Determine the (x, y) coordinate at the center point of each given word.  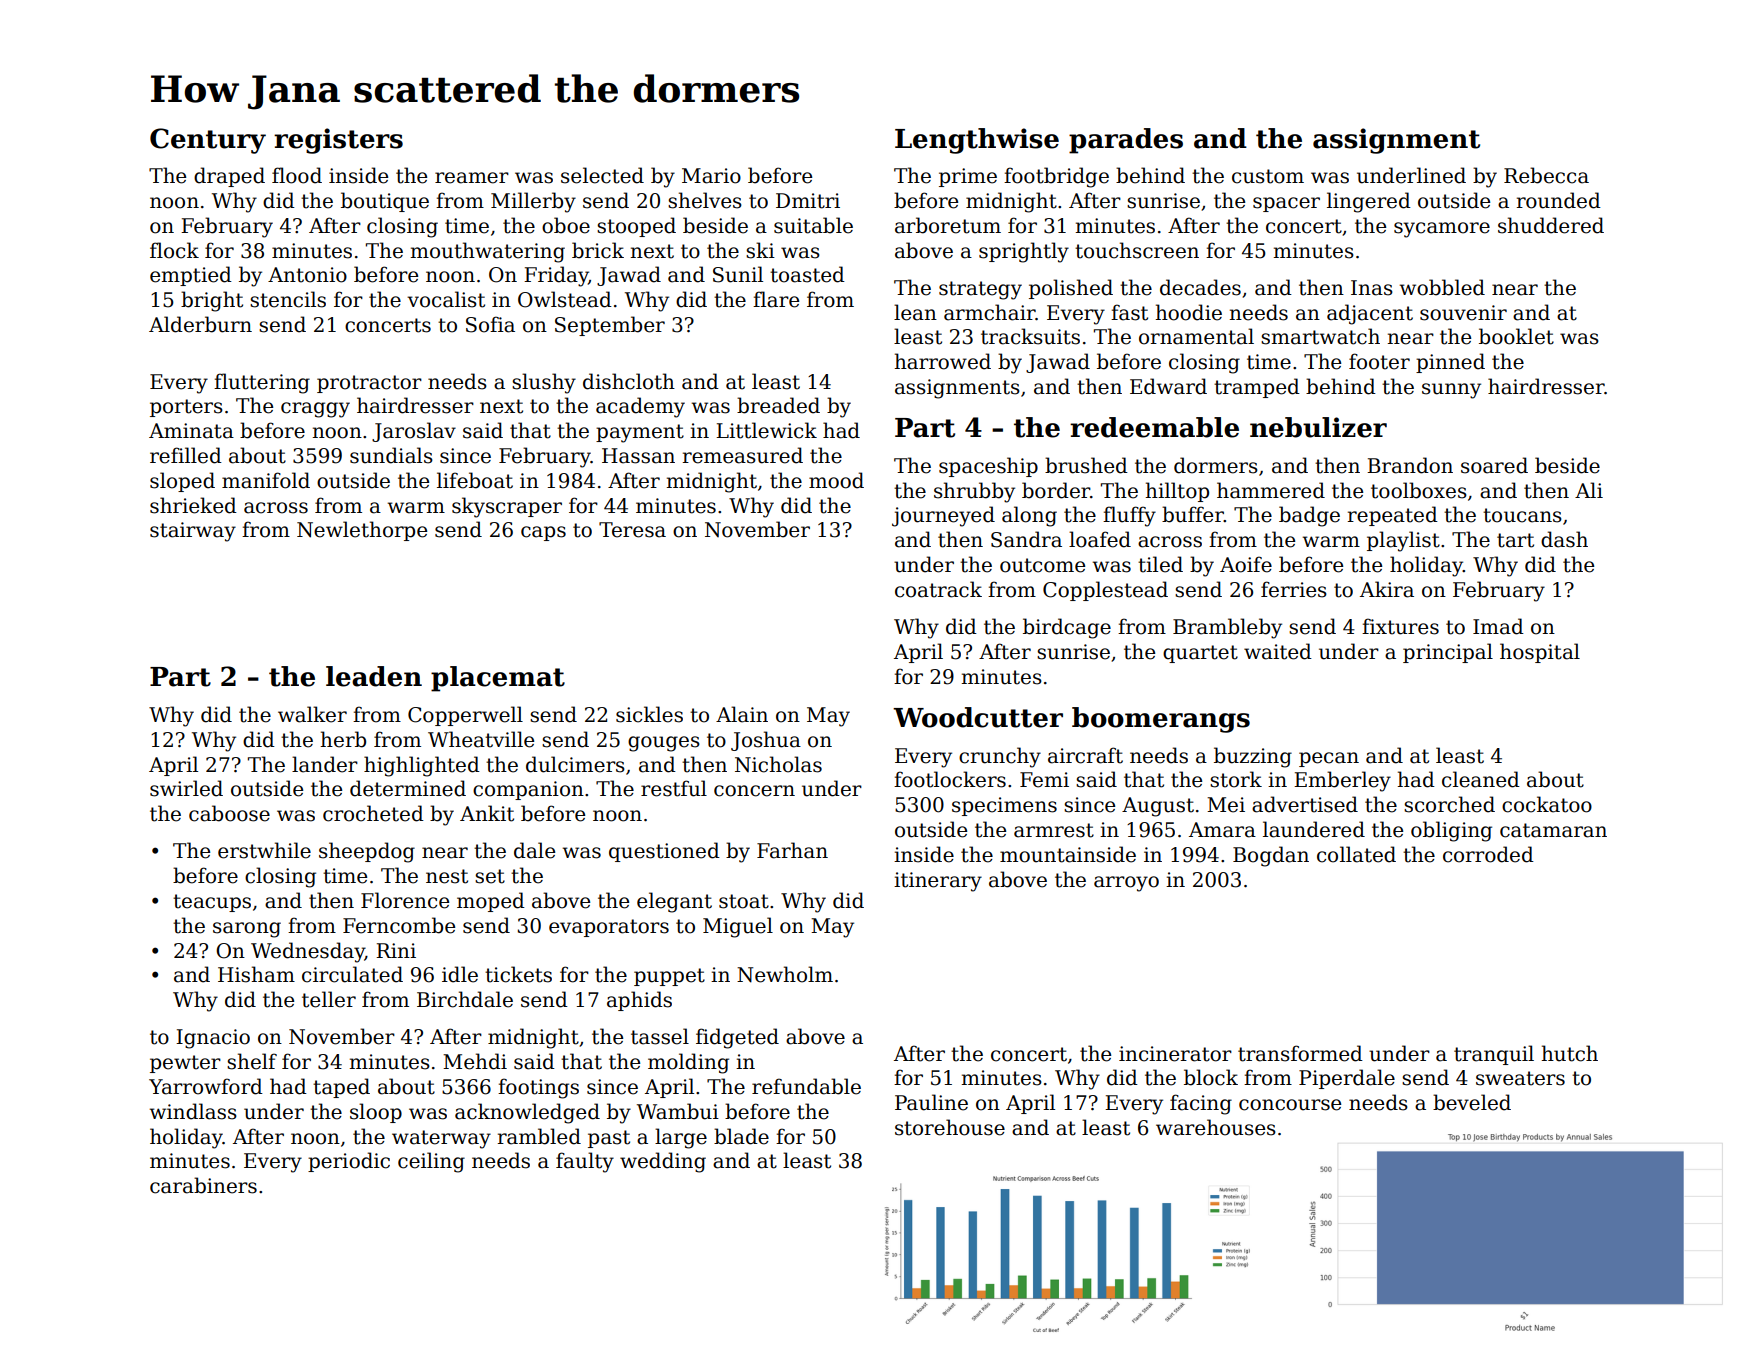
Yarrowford (206, 1086)
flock (174, 250)
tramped (1257, 388)
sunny (1451, 391)
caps (543, 533)
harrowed (943, 361)
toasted (807, 274)
